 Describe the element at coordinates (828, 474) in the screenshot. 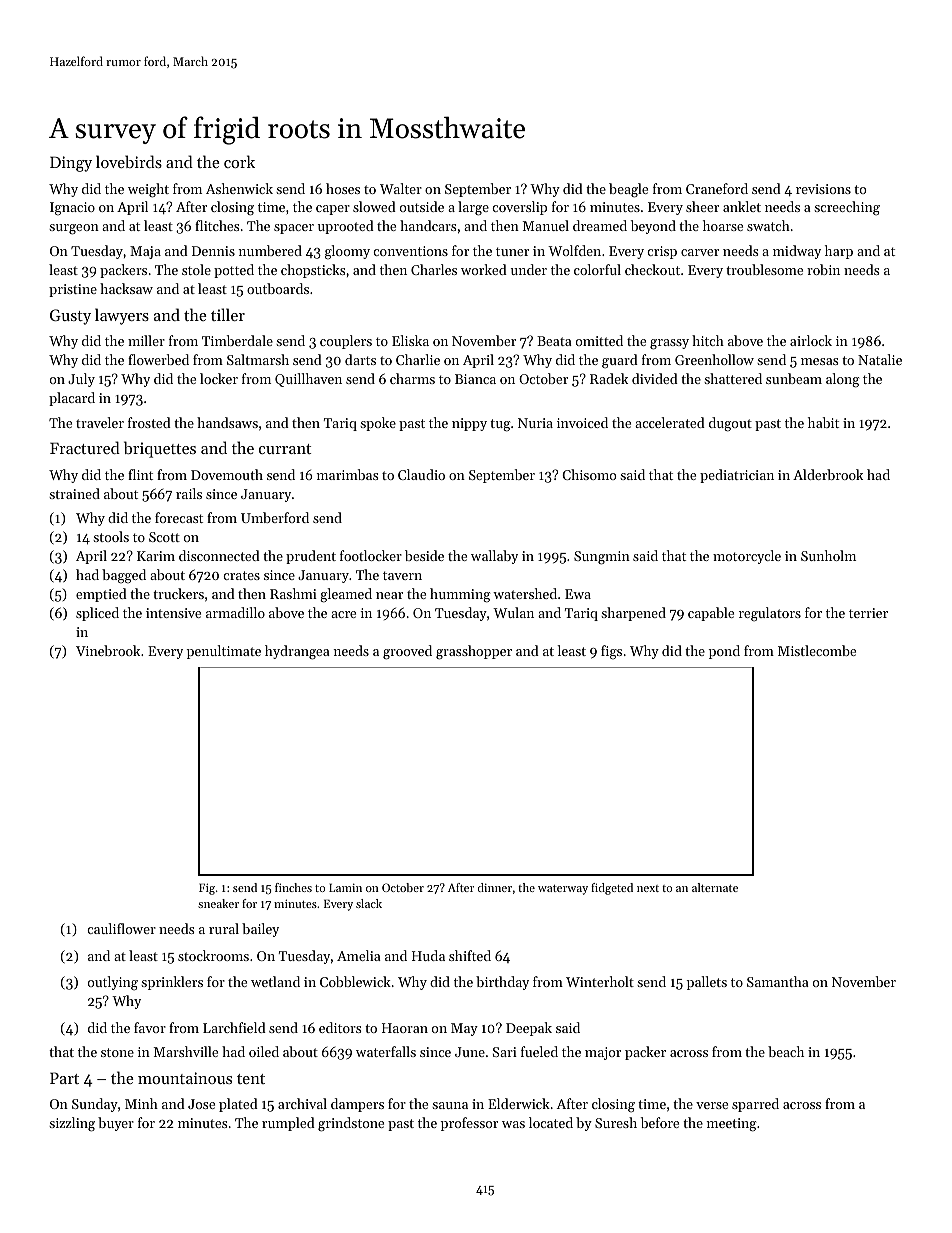

I see `Alderbrook` at that location.
